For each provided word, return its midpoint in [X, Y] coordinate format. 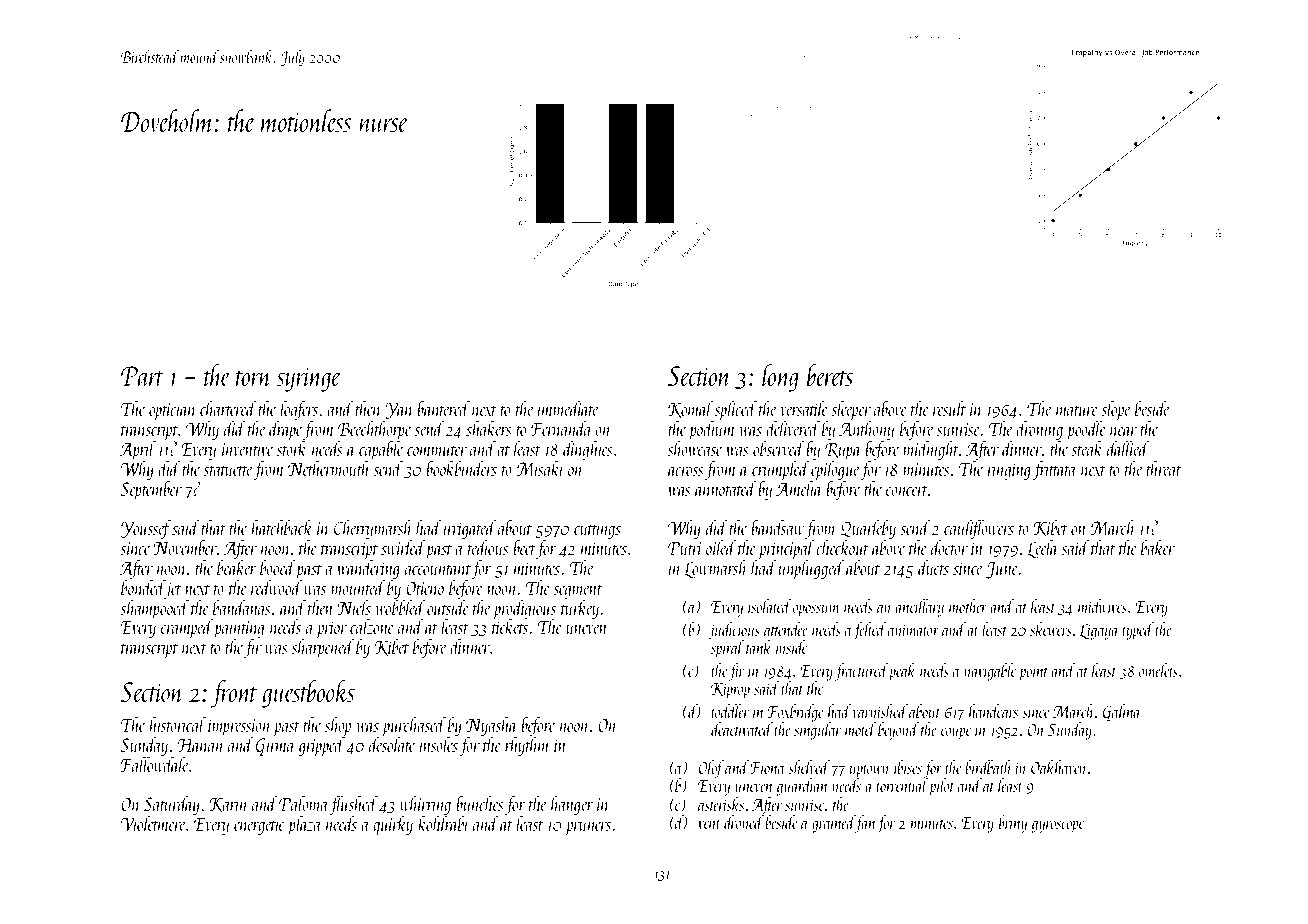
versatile [804, 408]
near [1123, 431]
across [686, 471]
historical [177, 724]
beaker [237, 567]
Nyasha [491, 726]
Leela [1042, 549]
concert [907, 491]
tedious [488, 547]
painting [239, 629]
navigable [990, 672]
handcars [993, 711]
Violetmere [153, 823]
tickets [510, 626]
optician [173, 411]
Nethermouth [329, 468]
